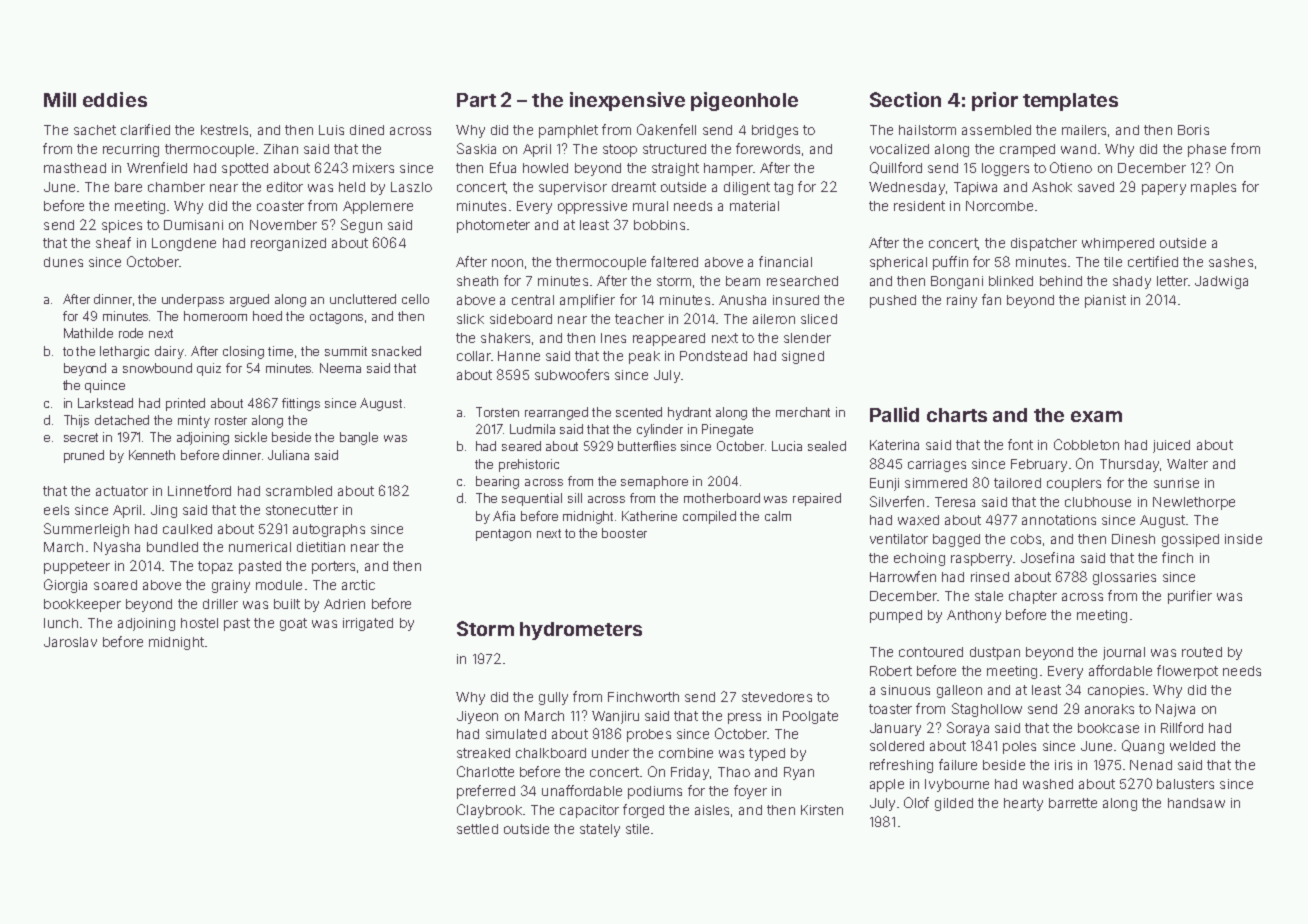  I want to click on stately, so click(600, 830).
